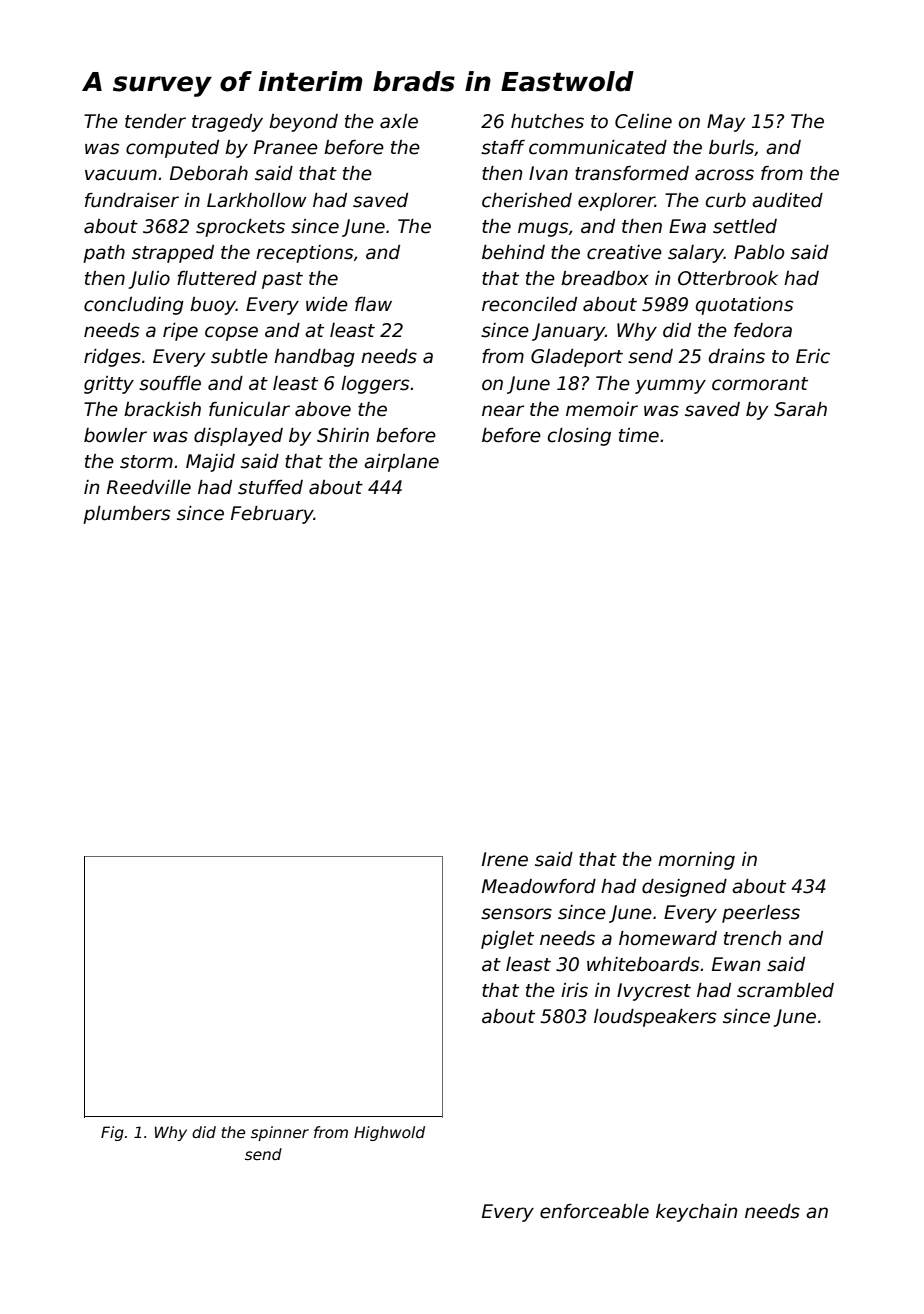 Image resolution: width=924 pixels, height=1314 pixels. I want to click on Highwold, so click(389, 1133).
